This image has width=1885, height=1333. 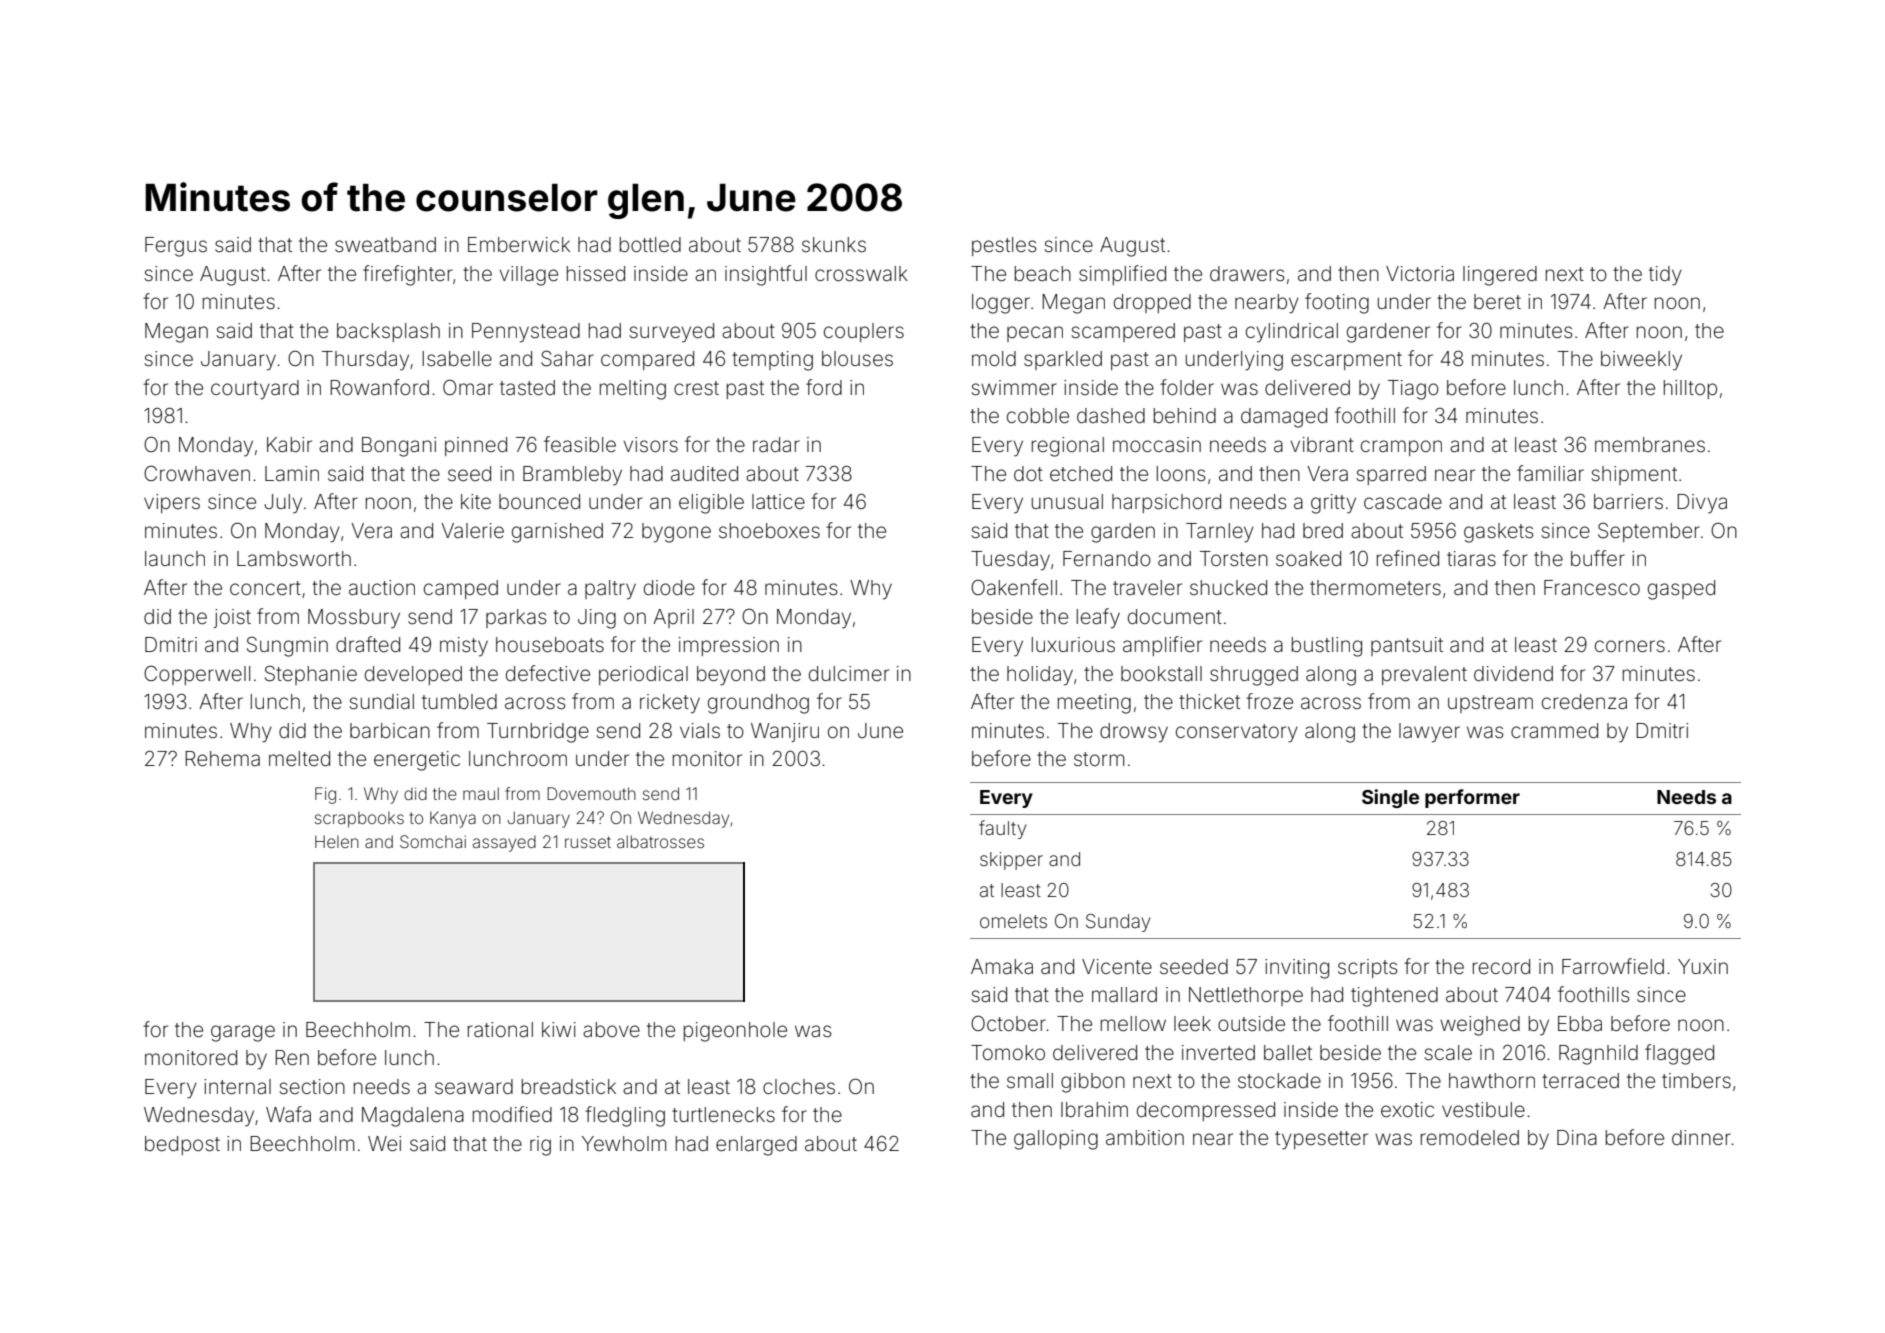 What do you see at coordinates (1004, 246) in the image?
I see `pestles` at bounding box center [1004, 246].
